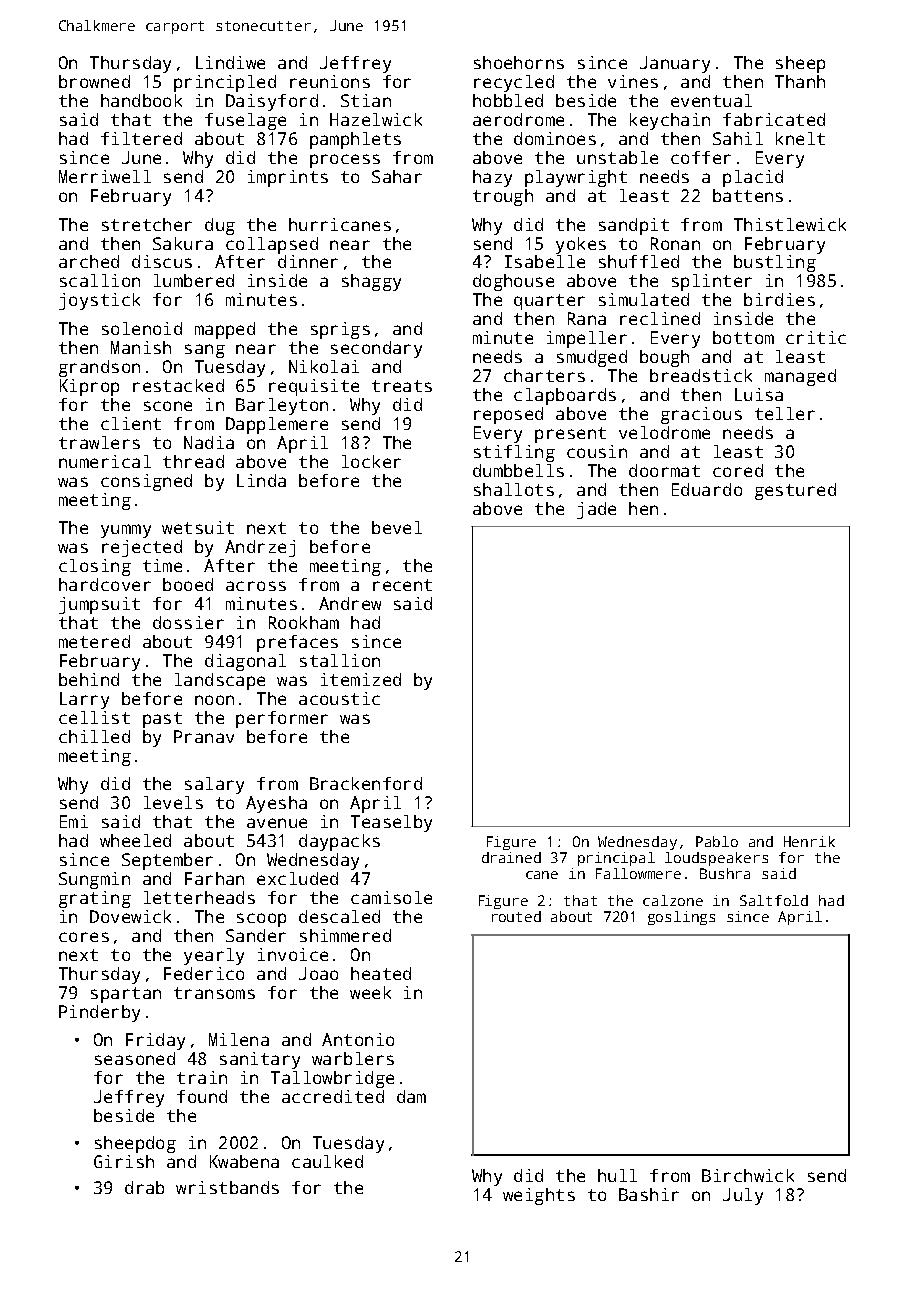  I want to click on found, so click(202, 1096).
